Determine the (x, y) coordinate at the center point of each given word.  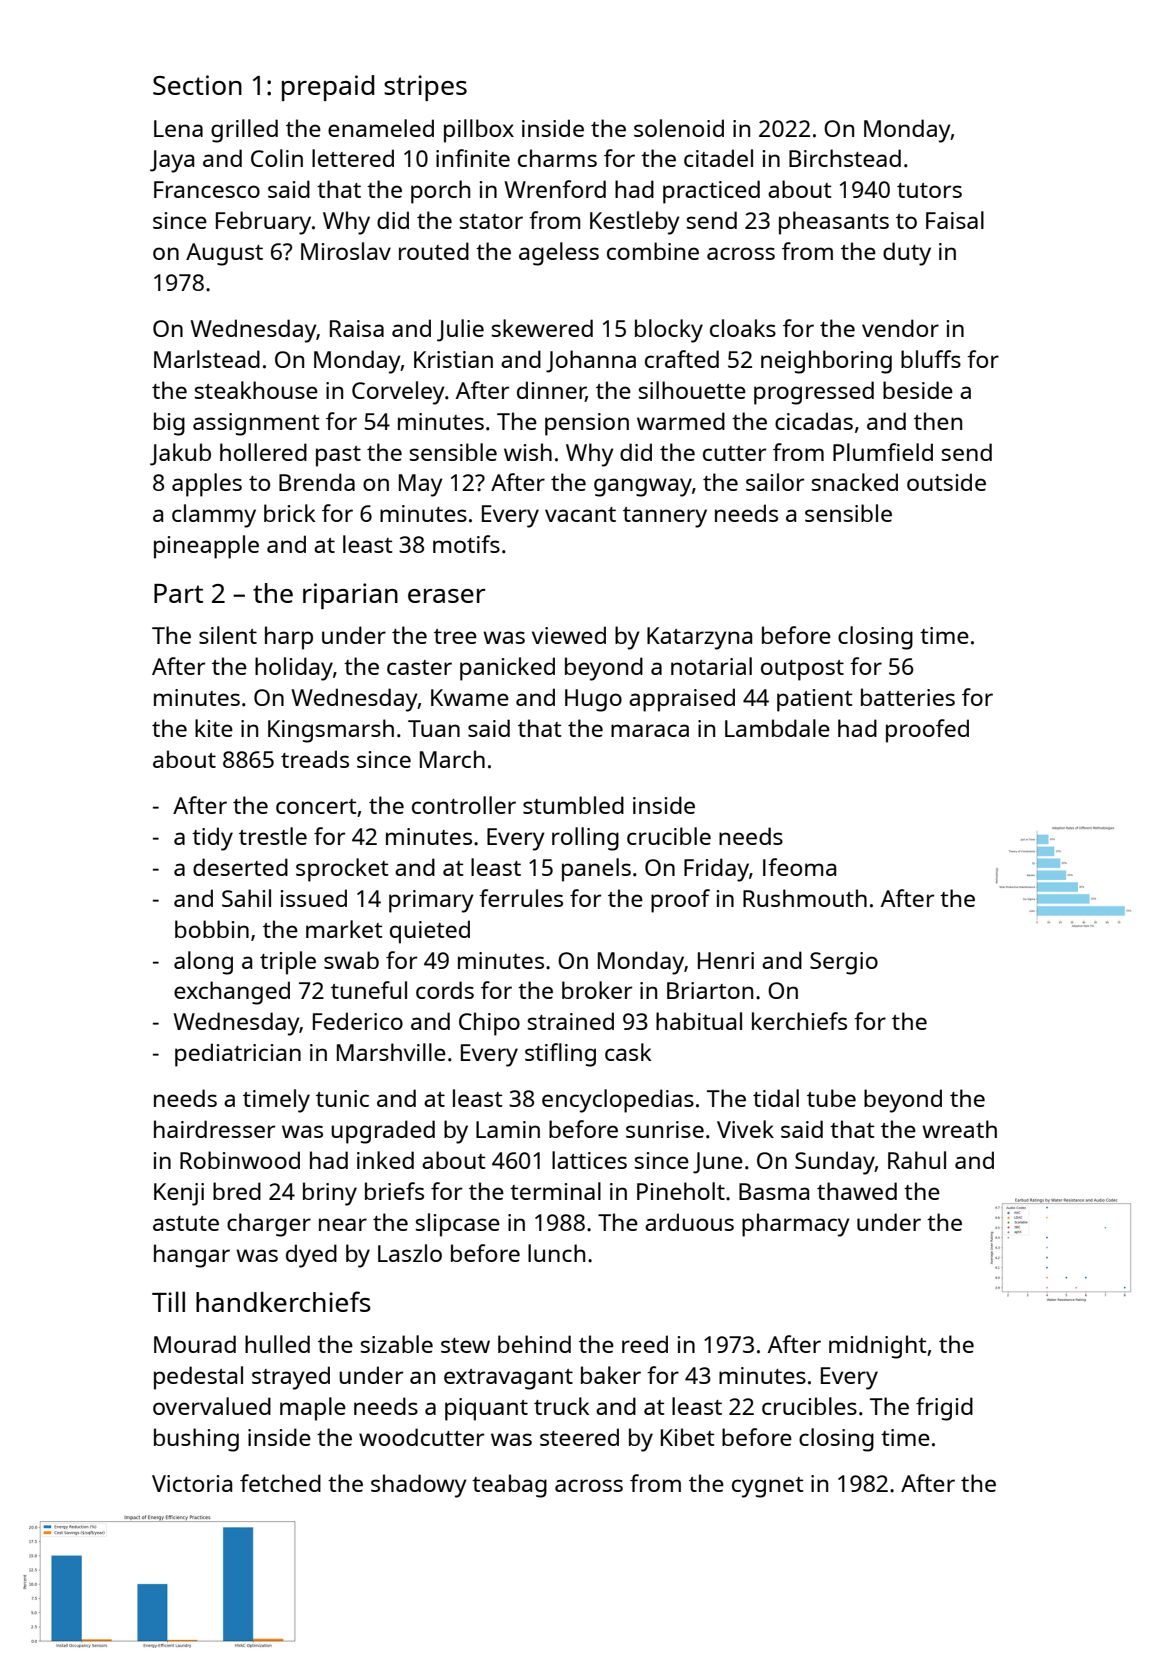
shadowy (419, 1486)
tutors (929, 190)
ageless (559, 254)
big (169, 424)
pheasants (834, 223)
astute (186, 1223)
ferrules (521, 898)
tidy (212, 839)
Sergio (844, 963)
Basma (774, 1191)
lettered (353, 158)
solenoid (679, 128)
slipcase (458, 1225)
